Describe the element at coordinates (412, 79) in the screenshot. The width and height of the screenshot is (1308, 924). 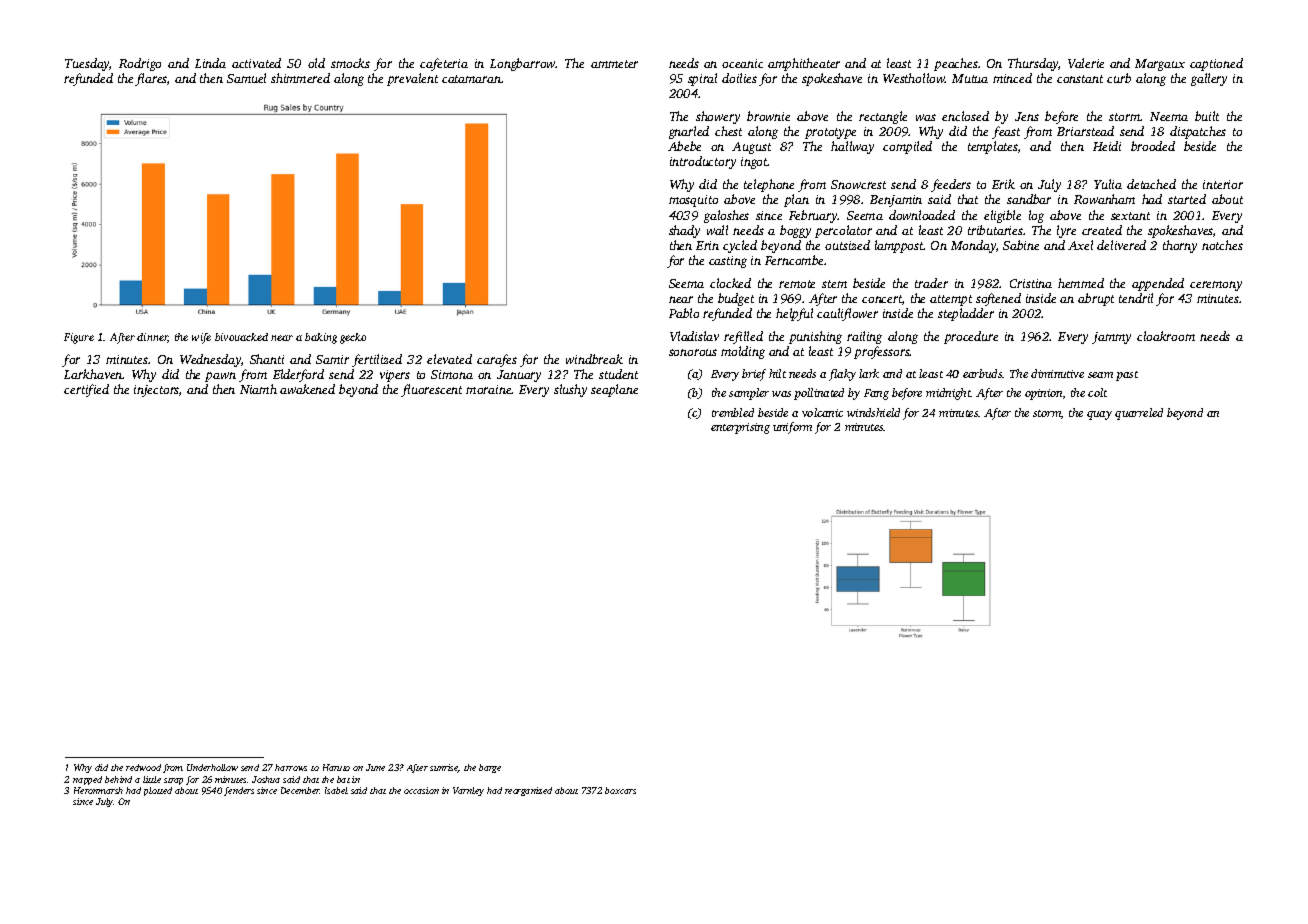
I see `prevalent` at that location.
